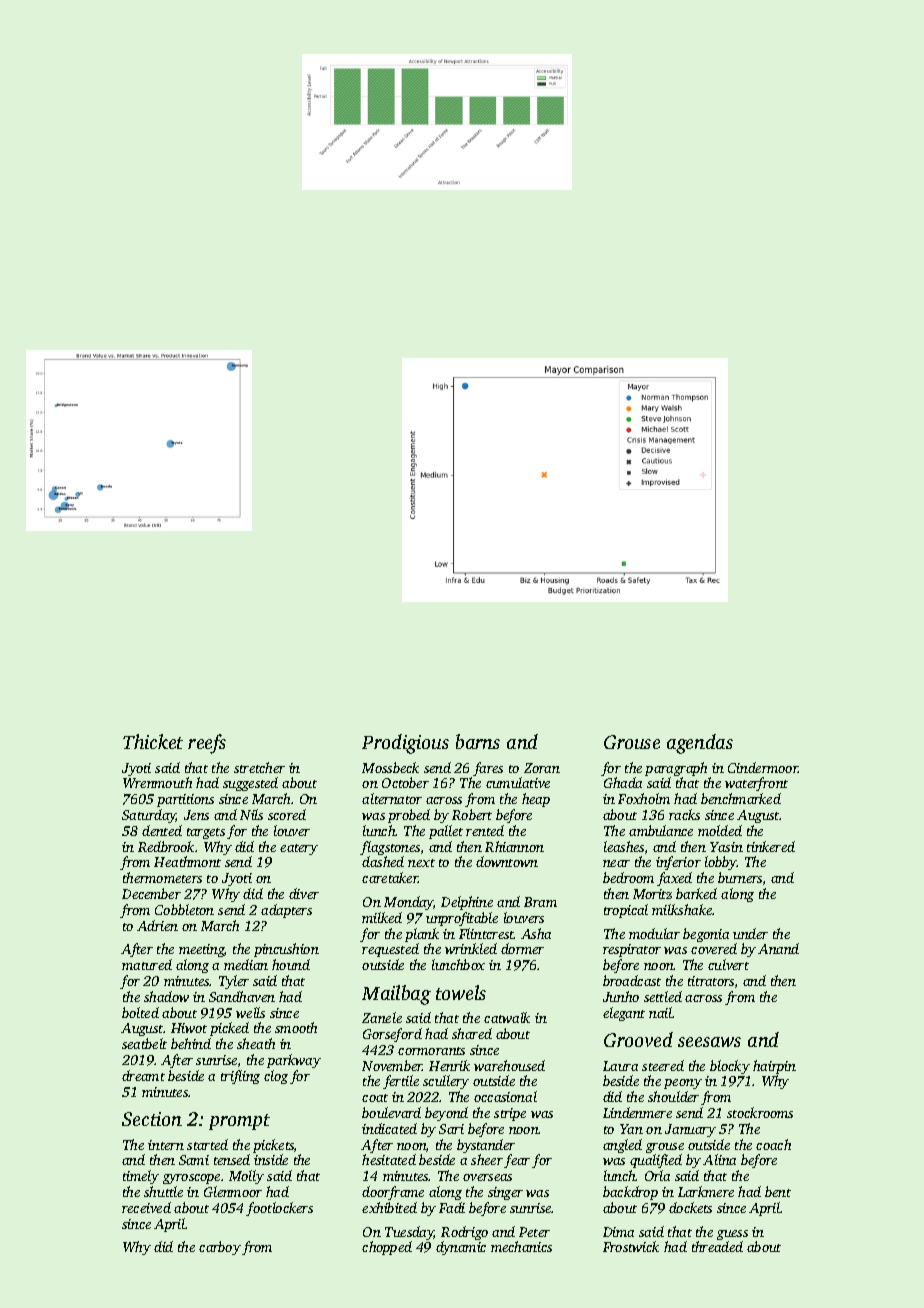 This screenshot has height=1308, width=924. Describe the element at coordinates (709, 1042) in the screenshot. I see `seesaws` at that location.
